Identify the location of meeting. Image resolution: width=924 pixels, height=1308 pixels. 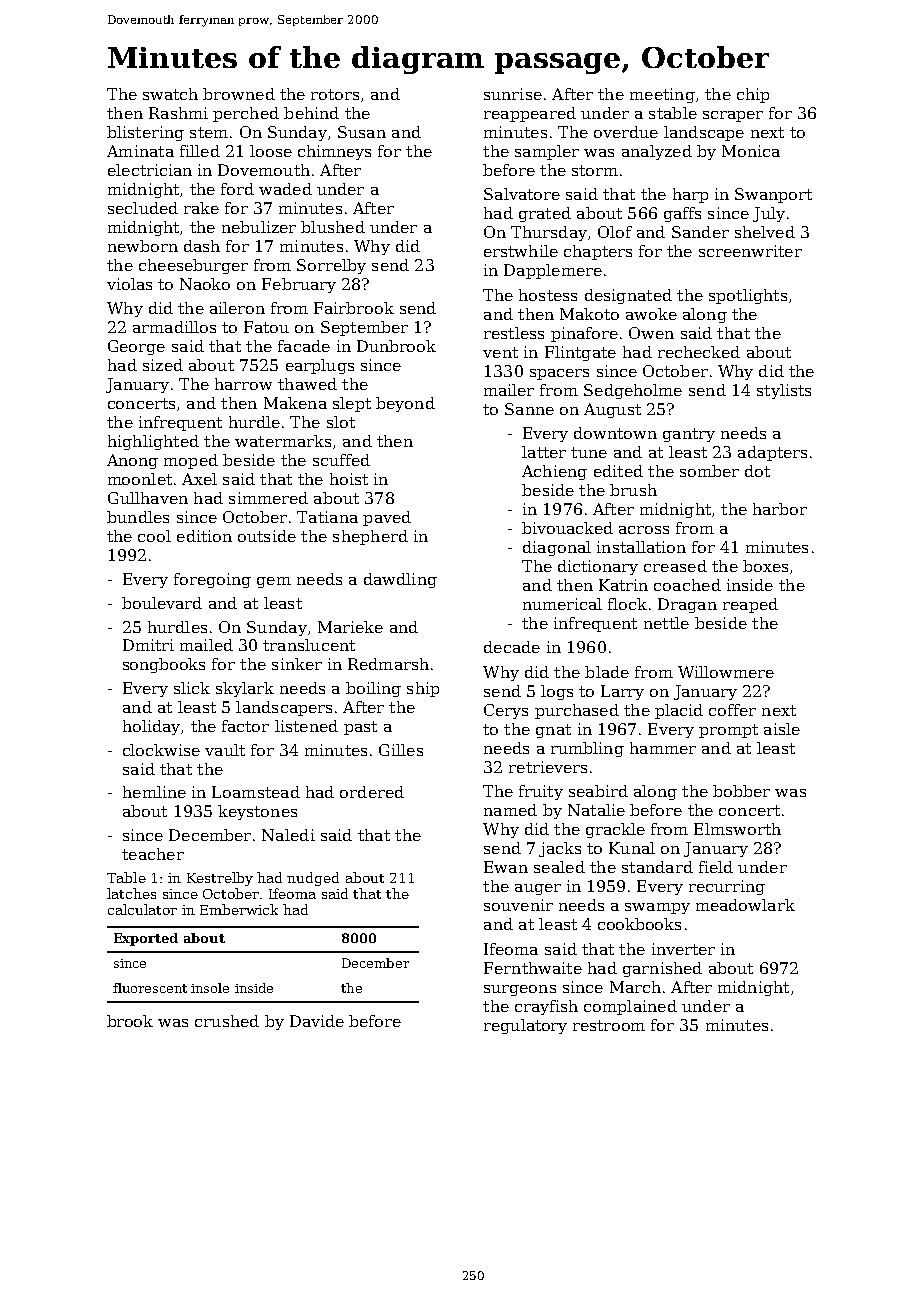
(662, 95).
